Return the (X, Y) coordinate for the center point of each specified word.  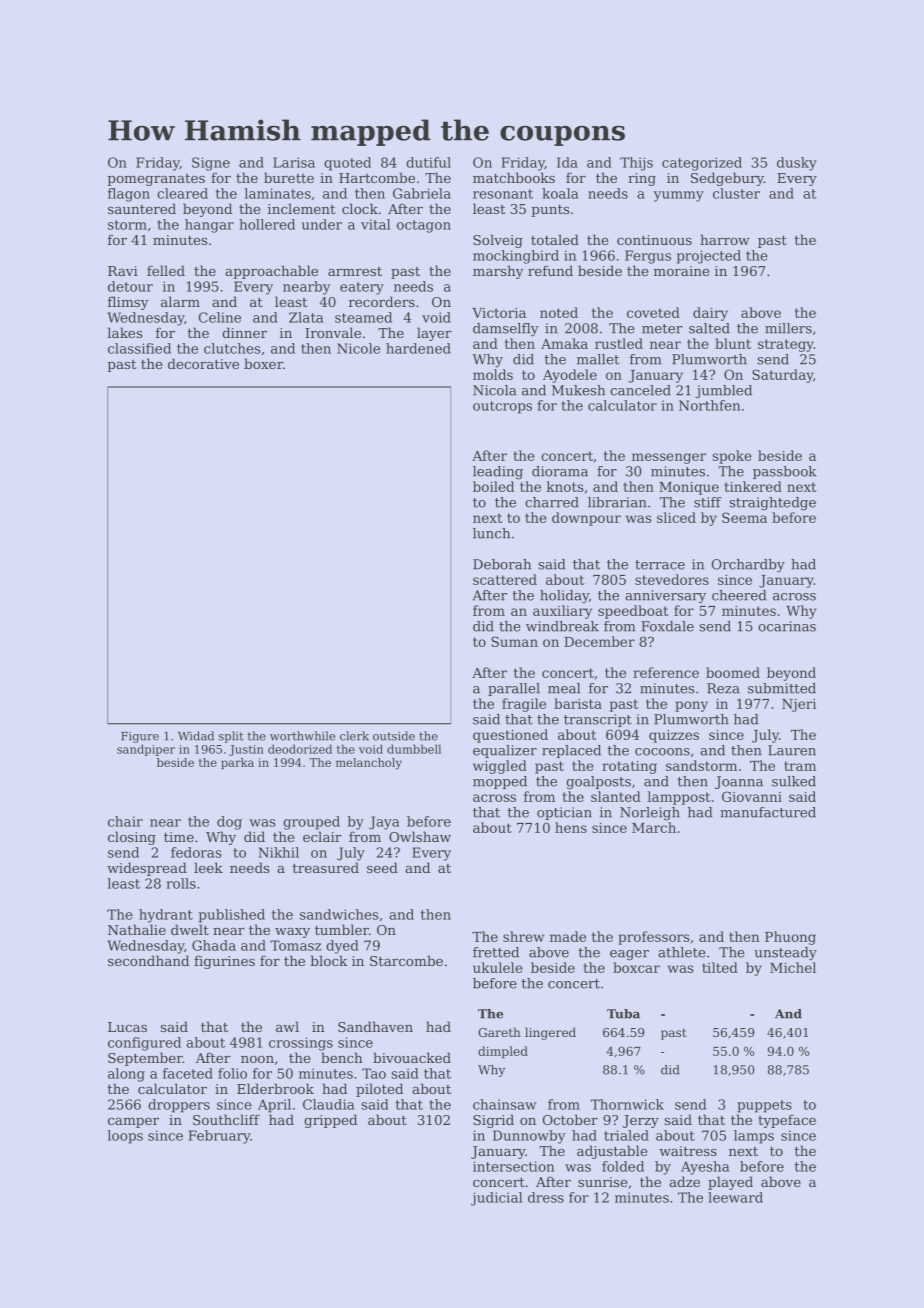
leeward (735, 1197)
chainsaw (505, 1104)
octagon (424, 226)
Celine (220, 317)
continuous (654, 240)
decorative (203, 363)
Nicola (494, 390)
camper (133, 1123)
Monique (689, 488)
